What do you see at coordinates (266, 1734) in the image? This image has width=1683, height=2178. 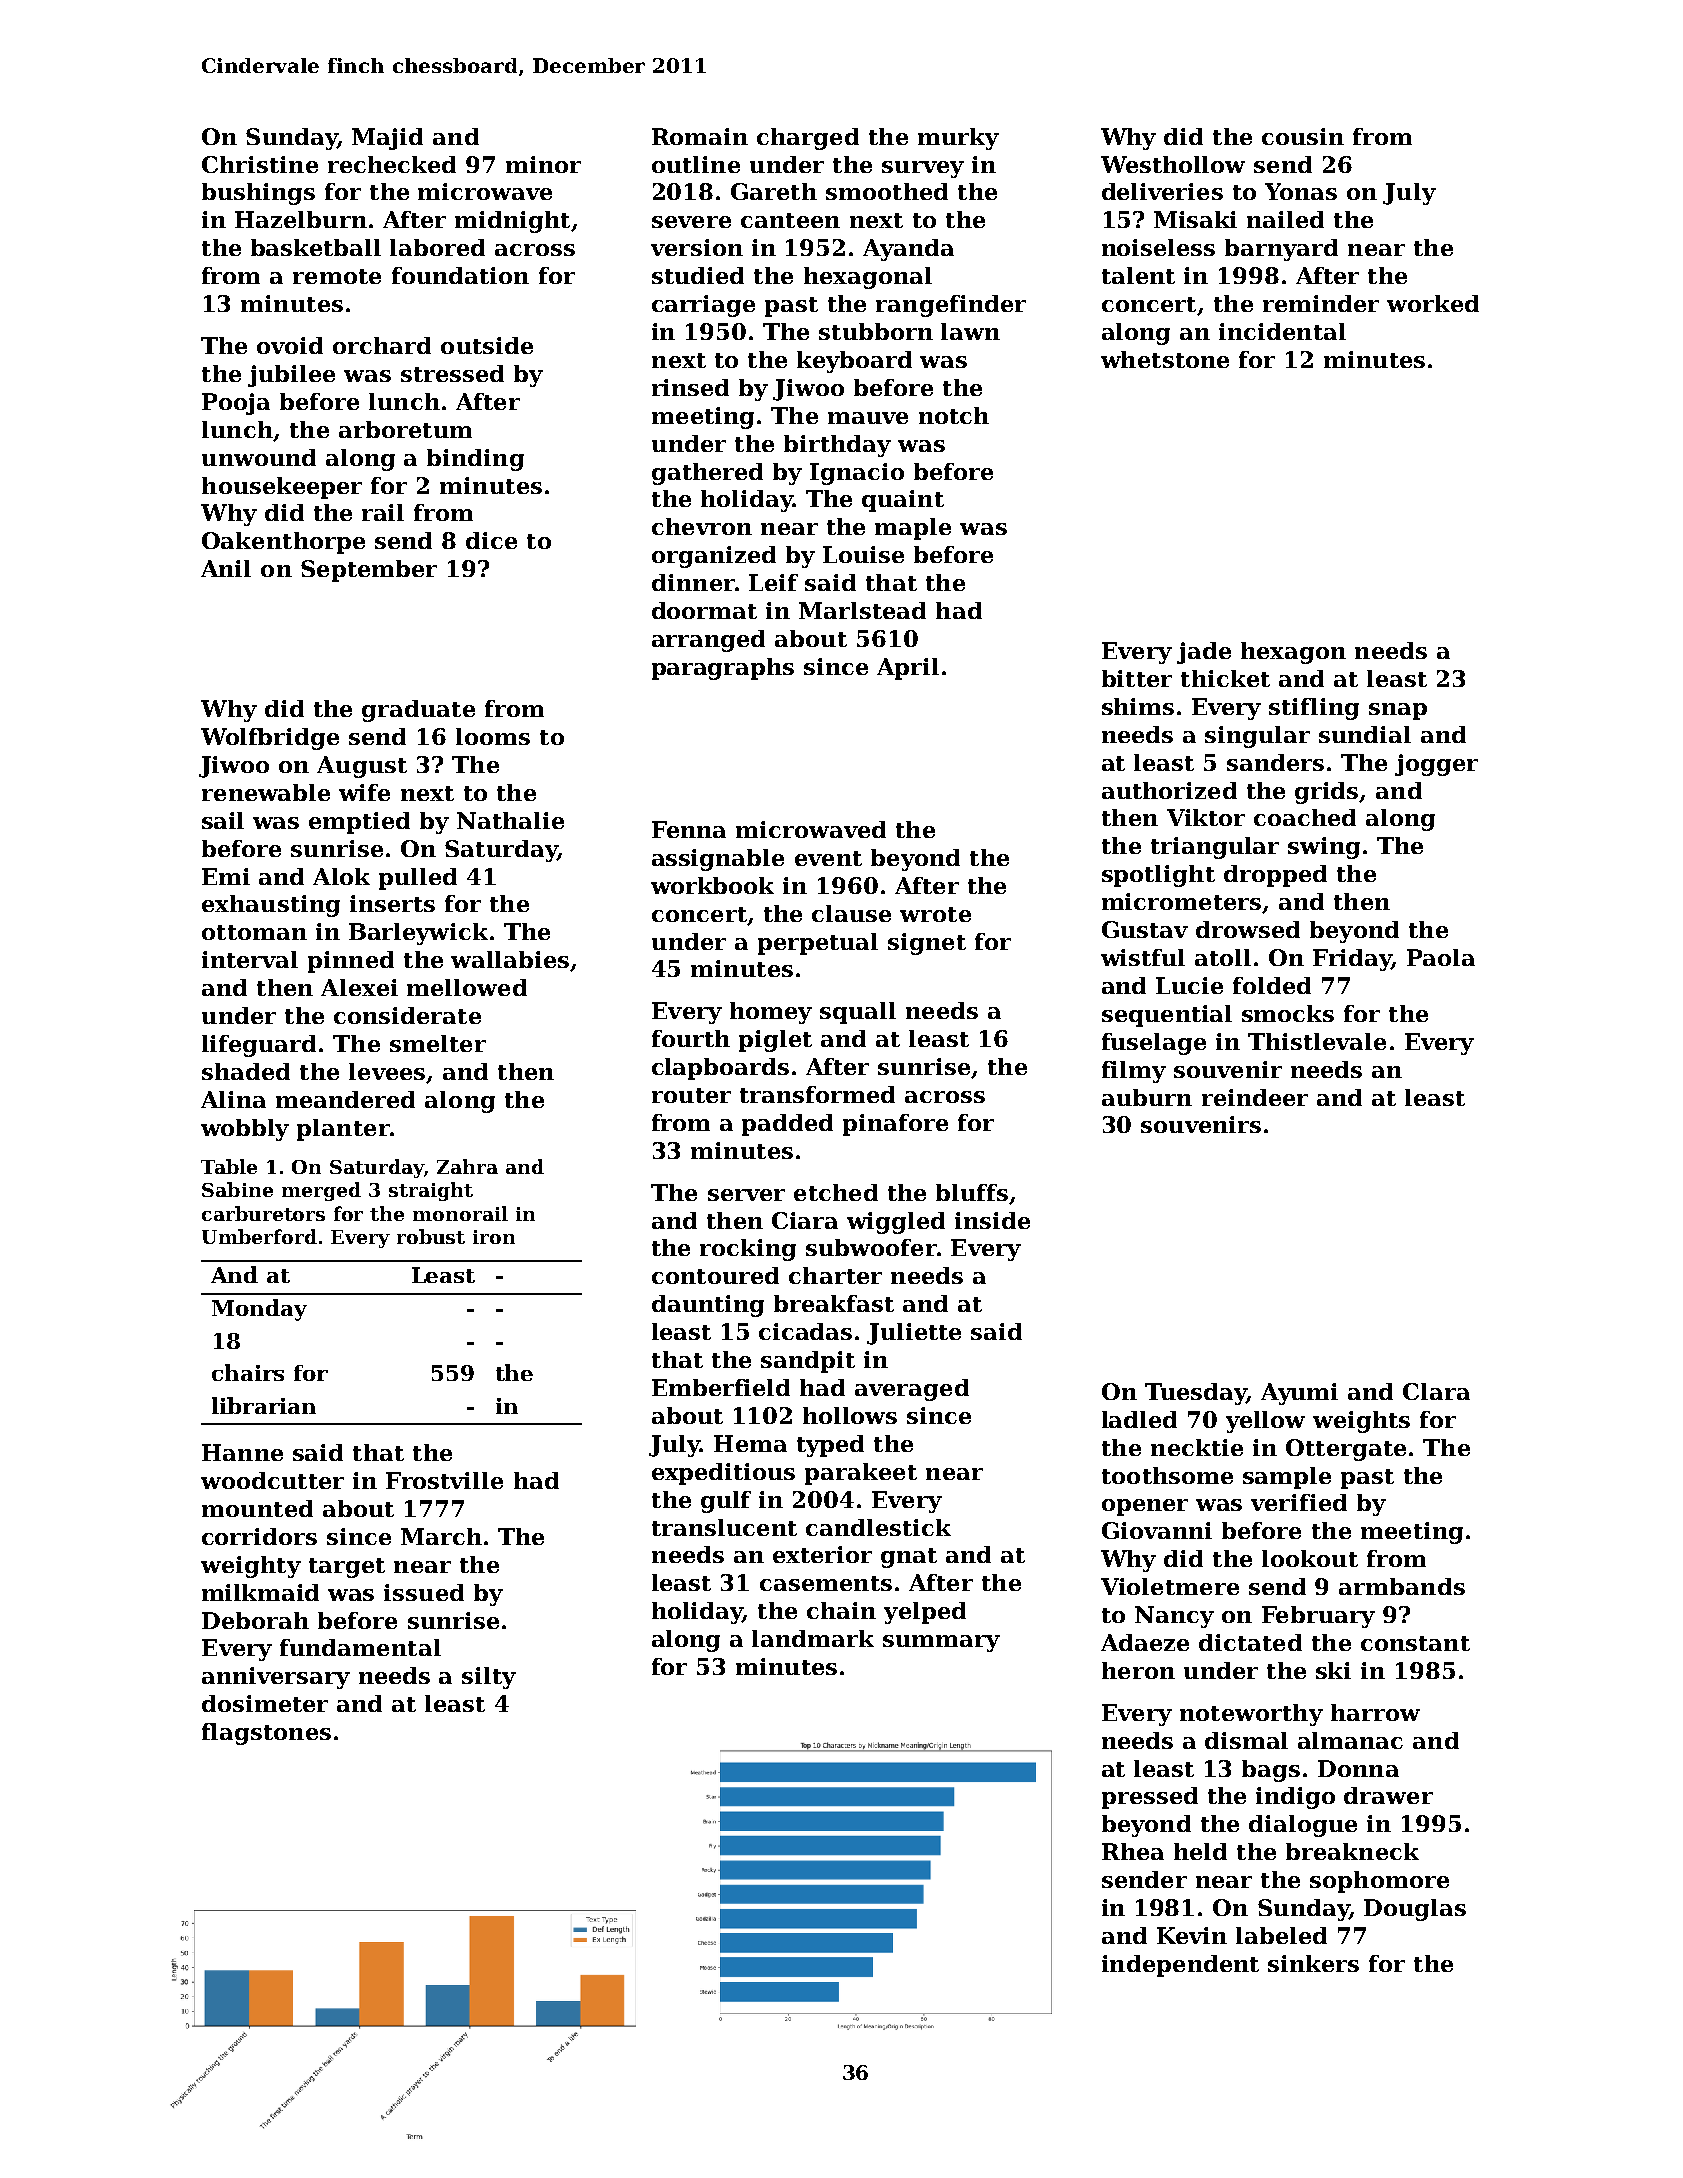 I see `flagstones` at bounding box center [266, 1734].
